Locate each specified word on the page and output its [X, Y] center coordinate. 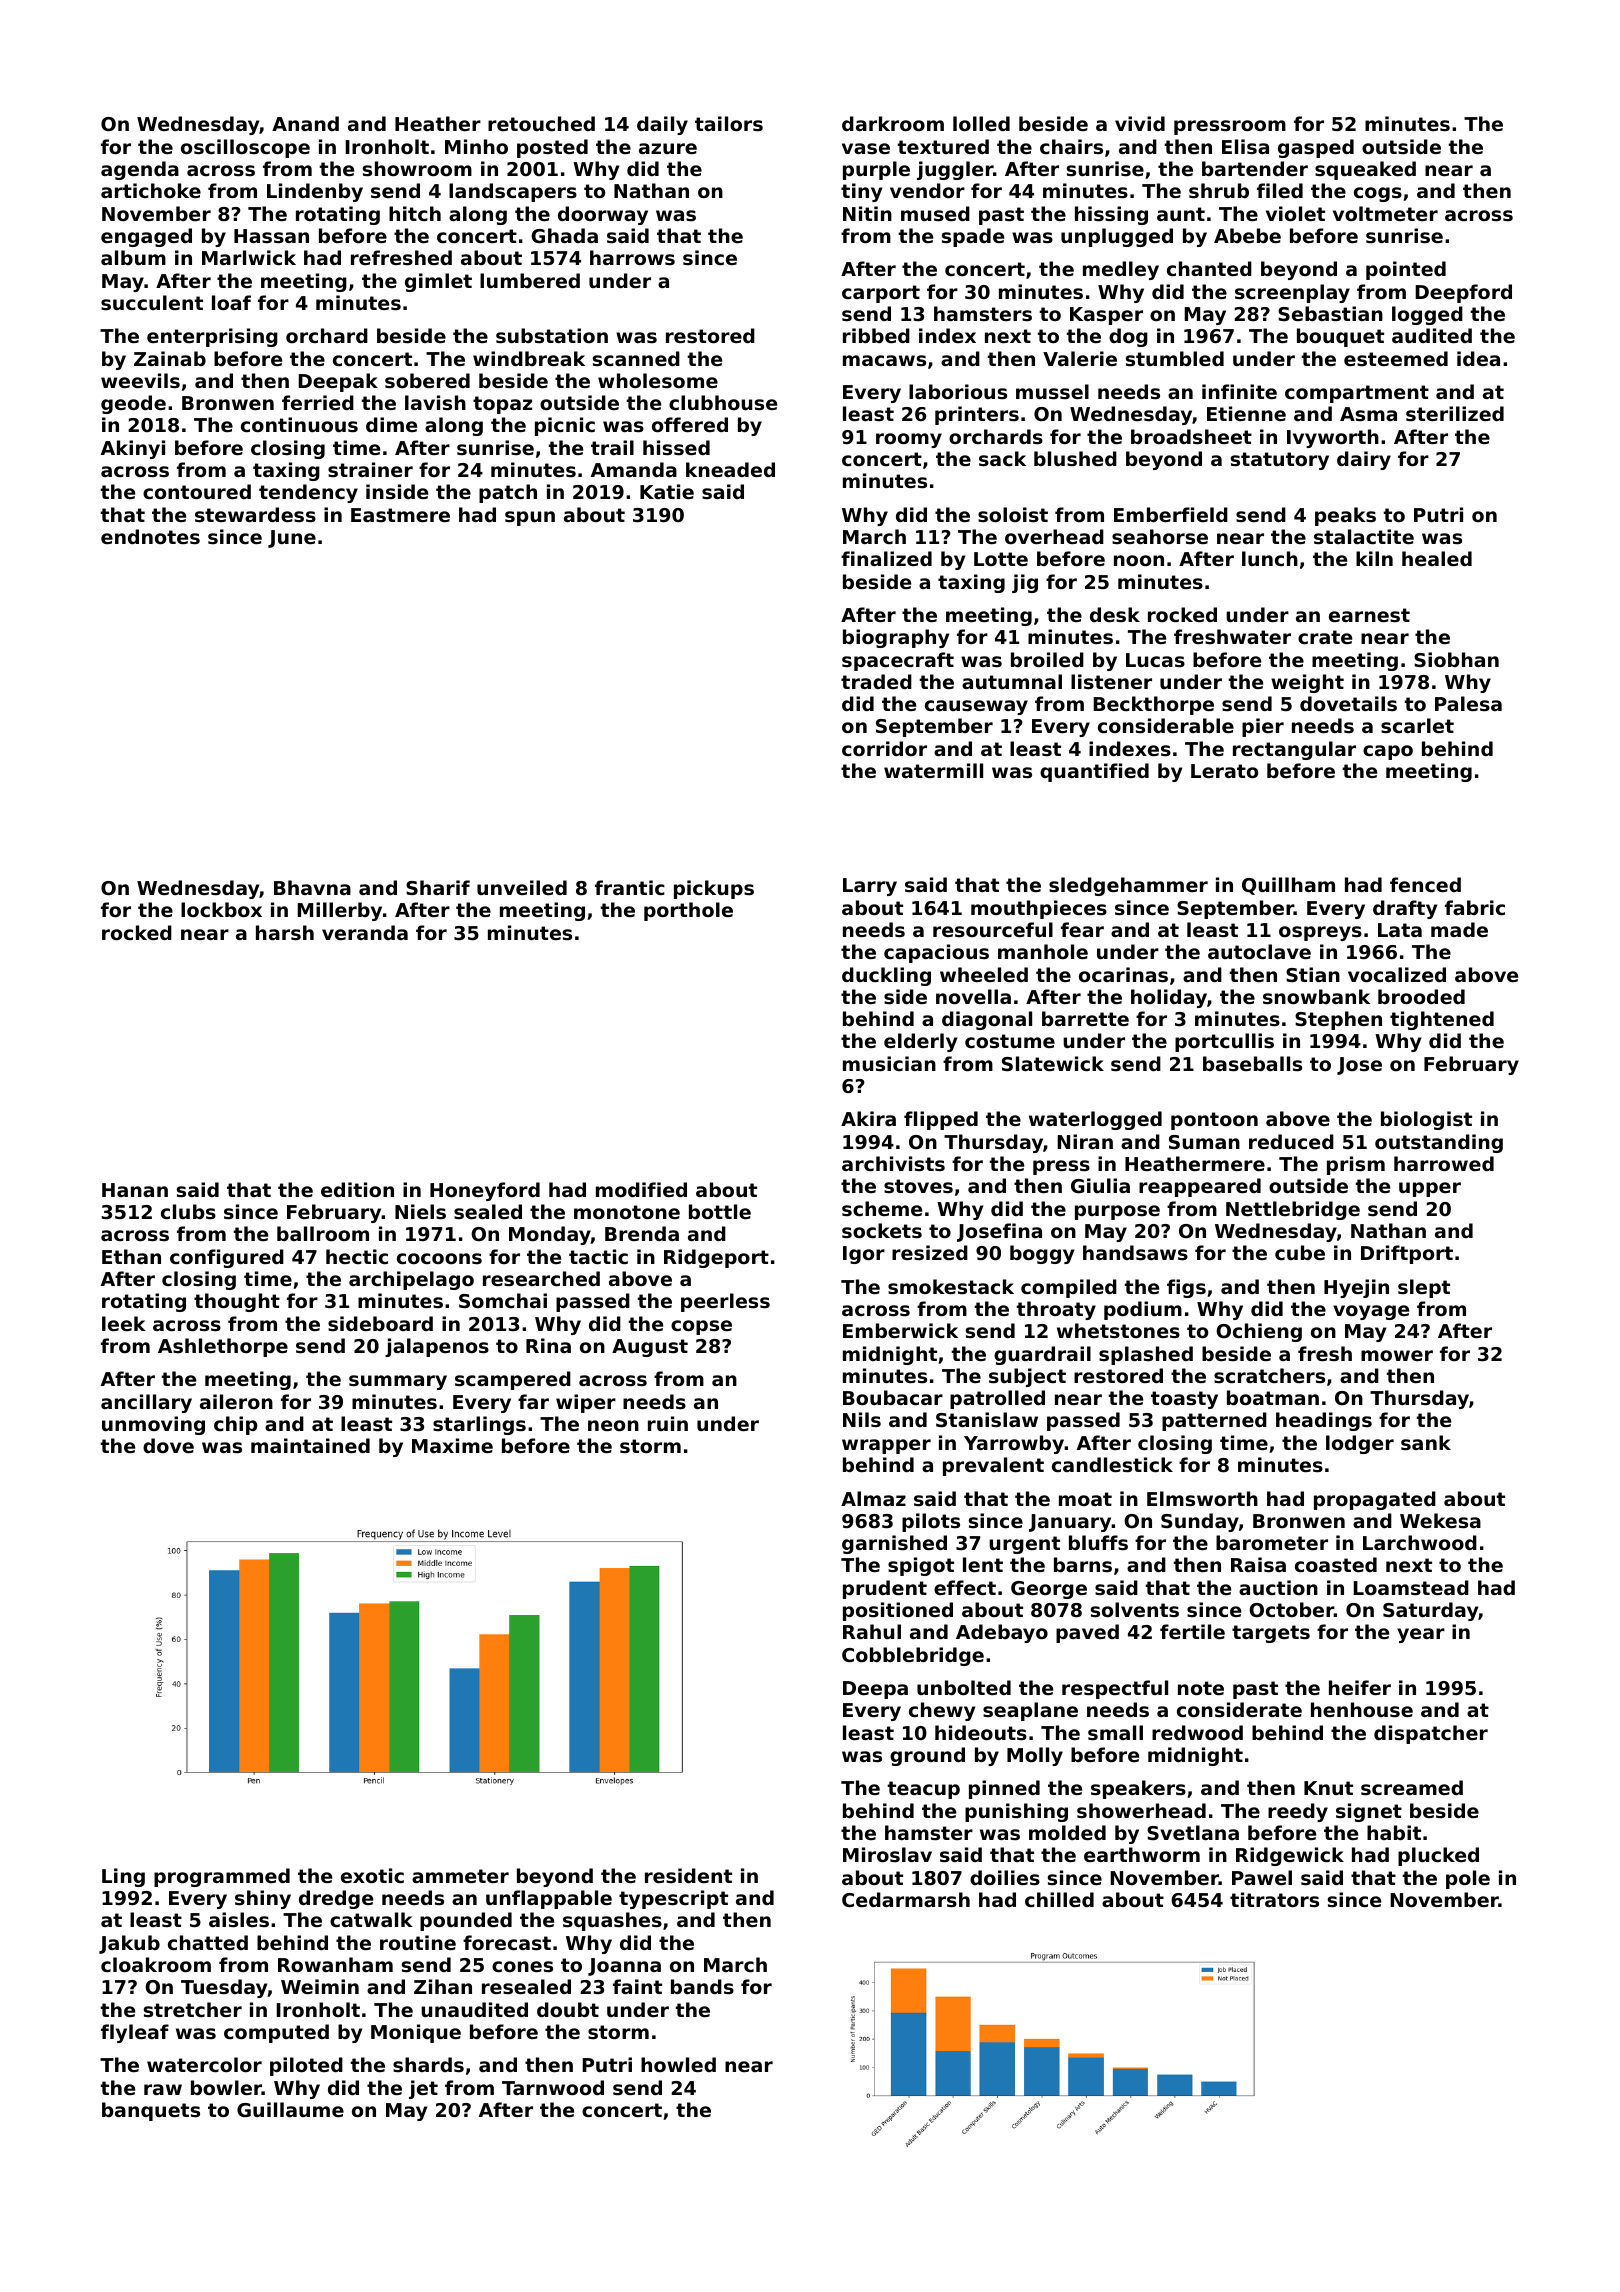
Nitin [867, 213]
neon [613, 1425]
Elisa [1245, 146]
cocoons [439, 1258]
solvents [1135, 1610]
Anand [305, 123]
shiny [263, 1899]
